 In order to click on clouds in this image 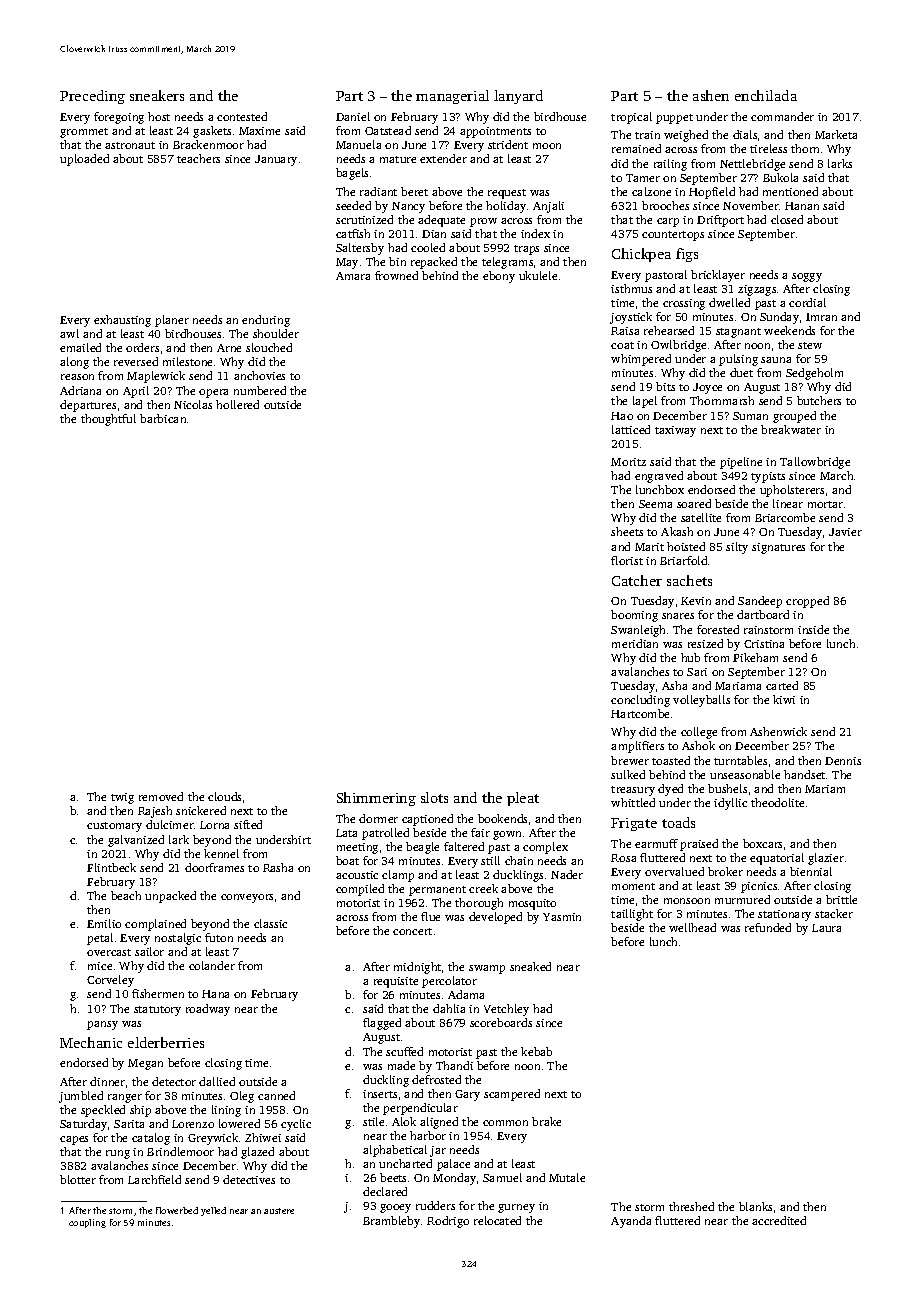, I will do `click(224, 796)`.
